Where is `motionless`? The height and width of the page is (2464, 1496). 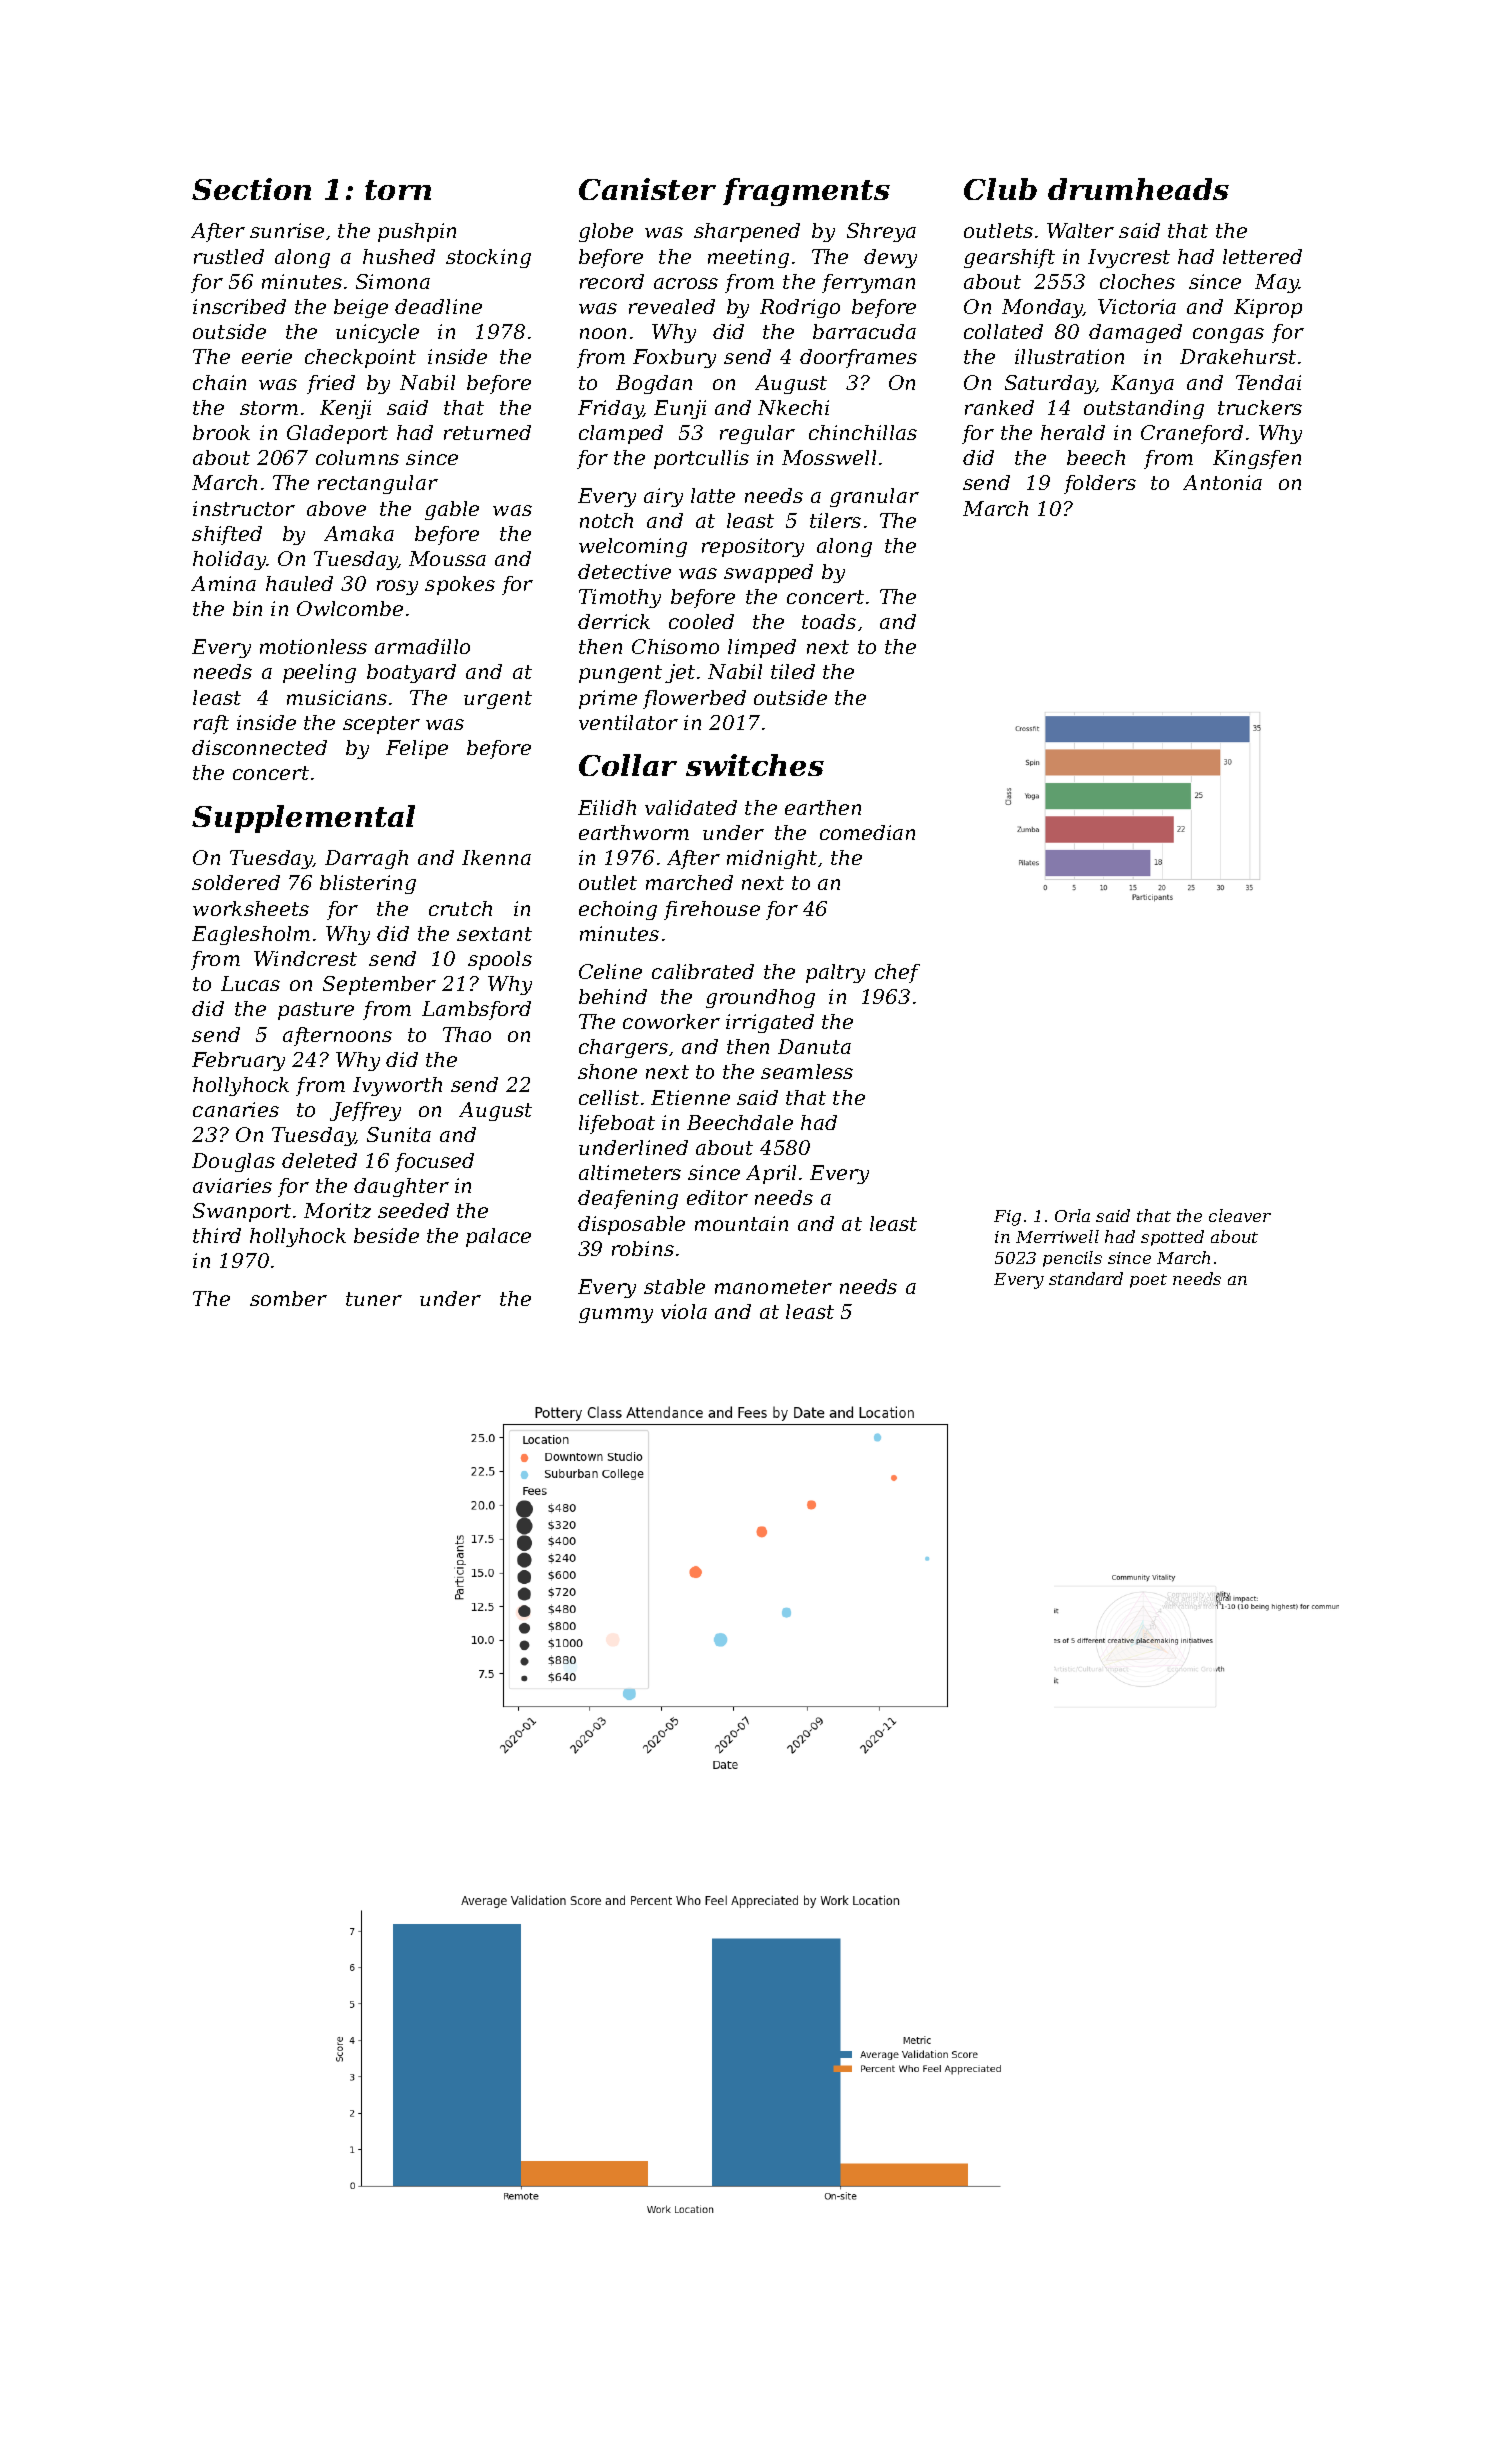 motionless is located at coordinates (313, 646).
